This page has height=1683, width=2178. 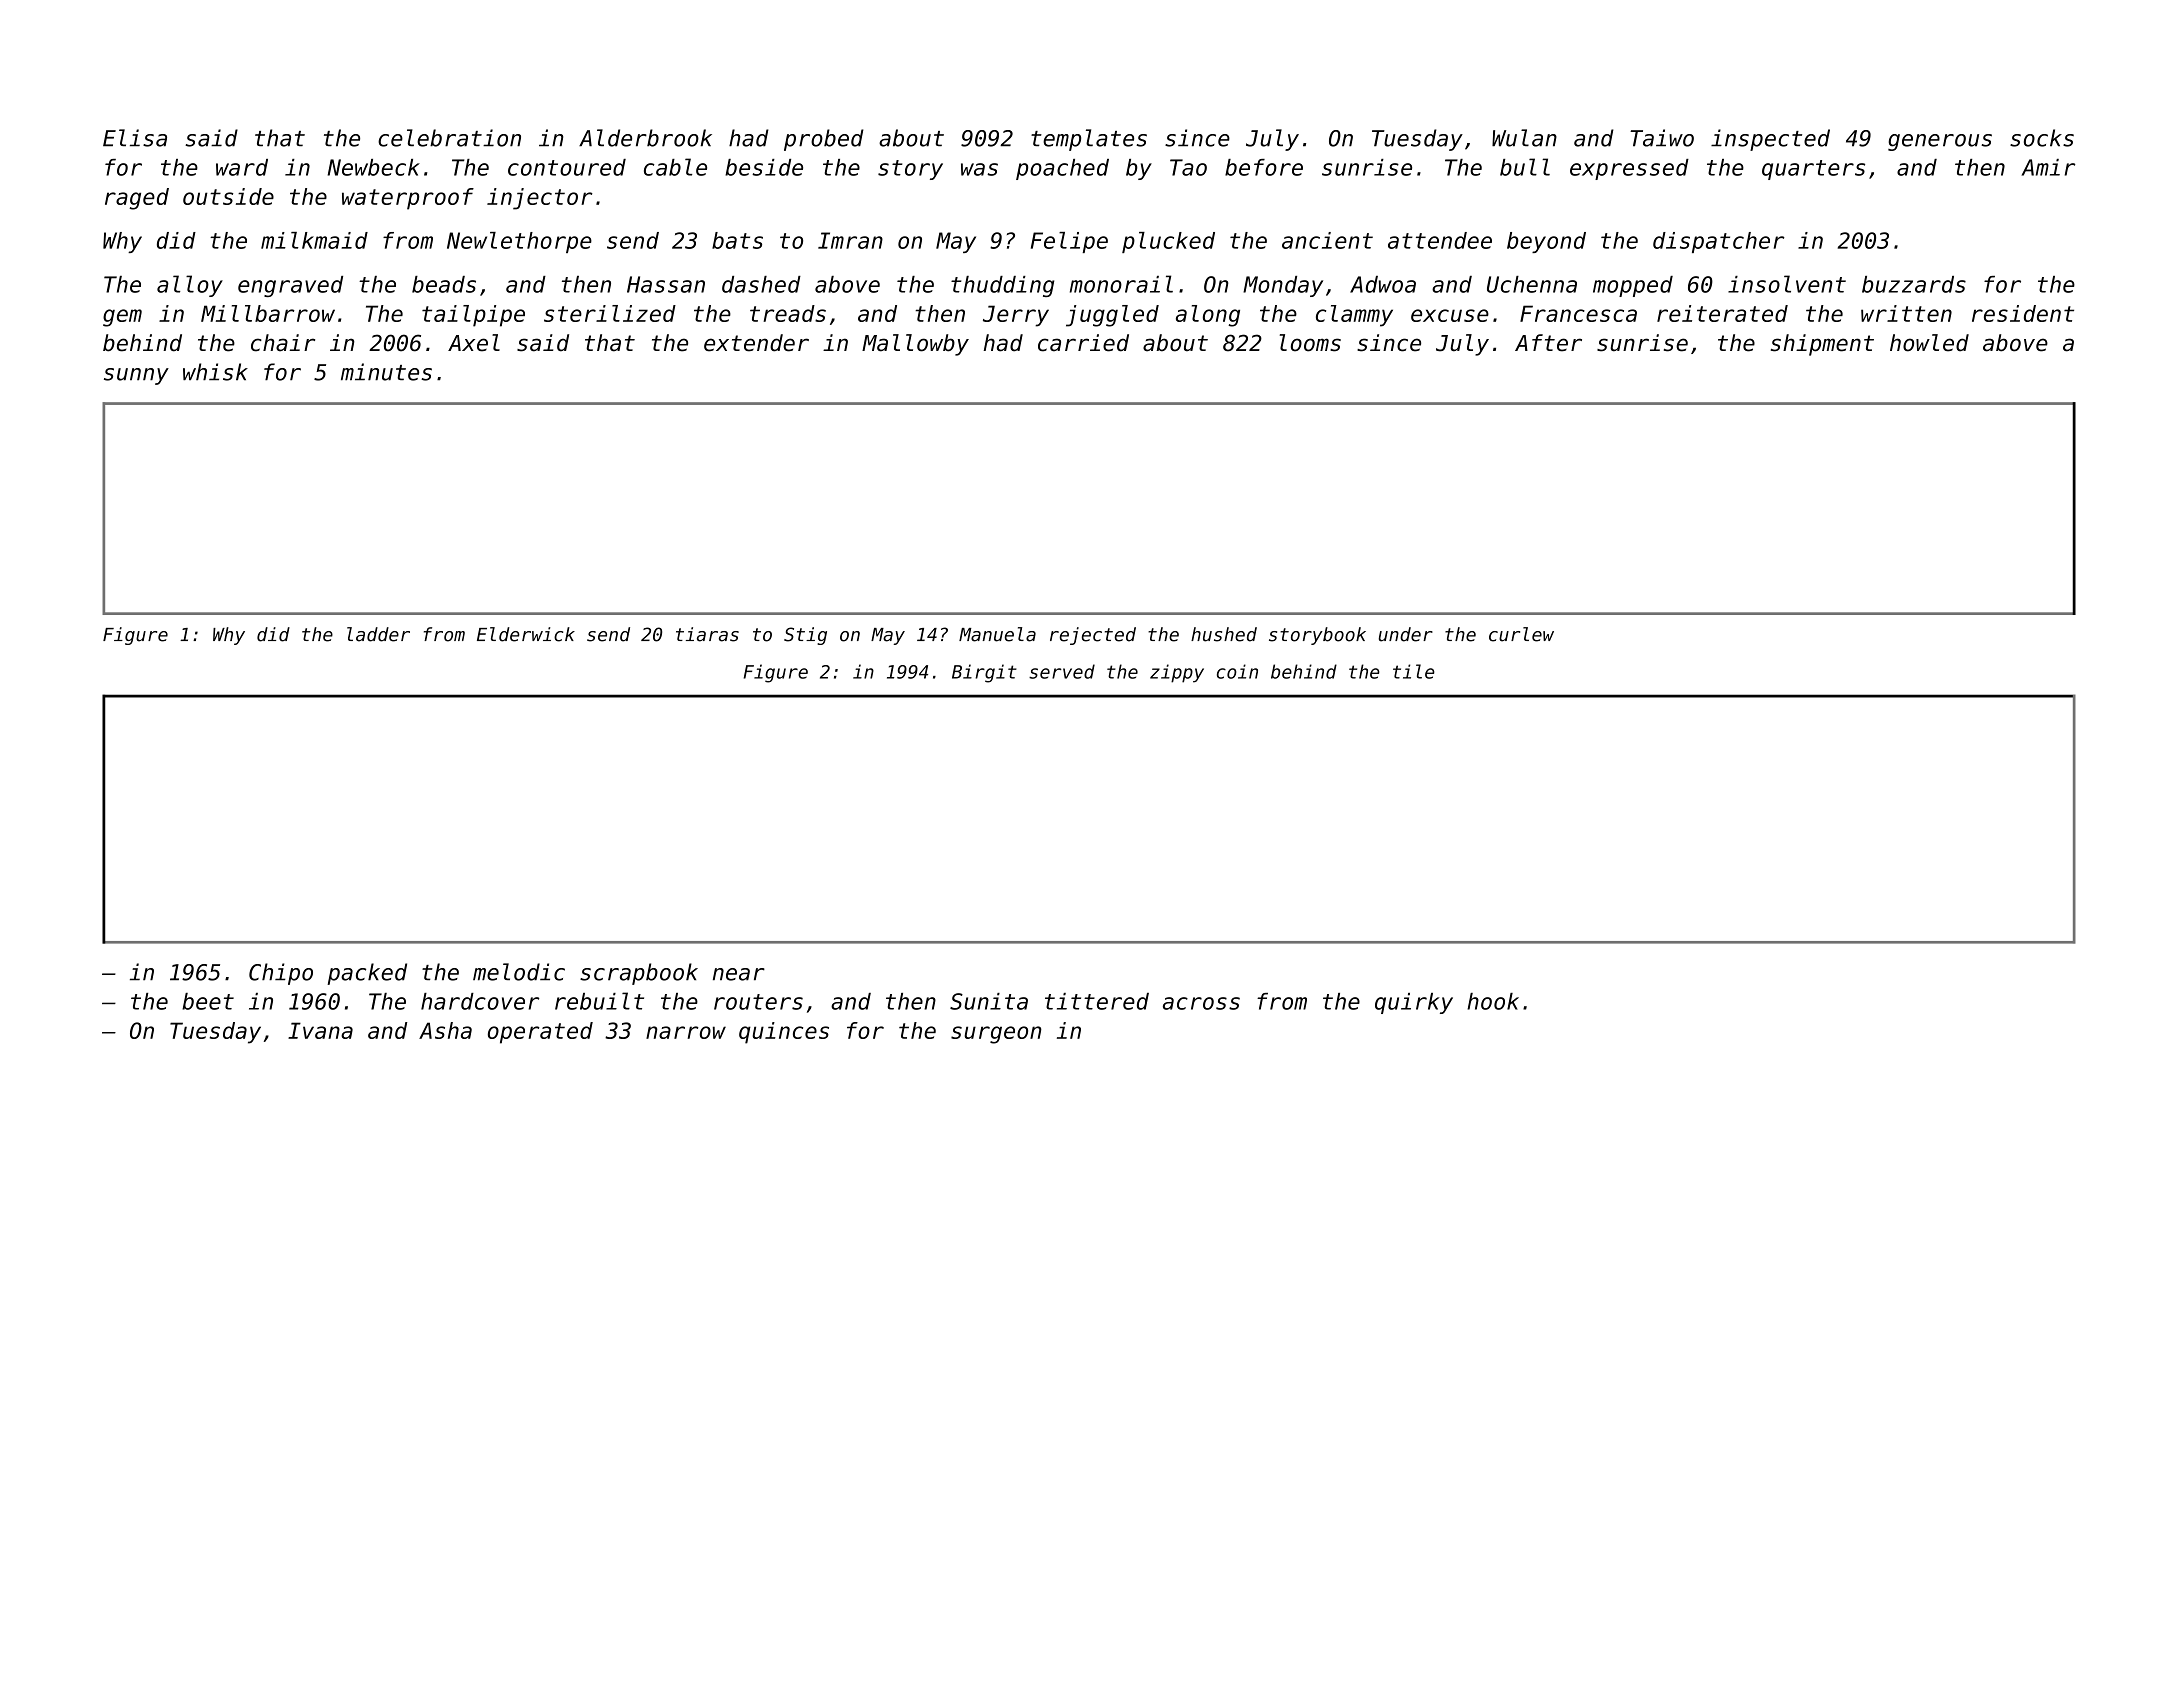 I want to click on Imran, so click(x=850, y=240).
